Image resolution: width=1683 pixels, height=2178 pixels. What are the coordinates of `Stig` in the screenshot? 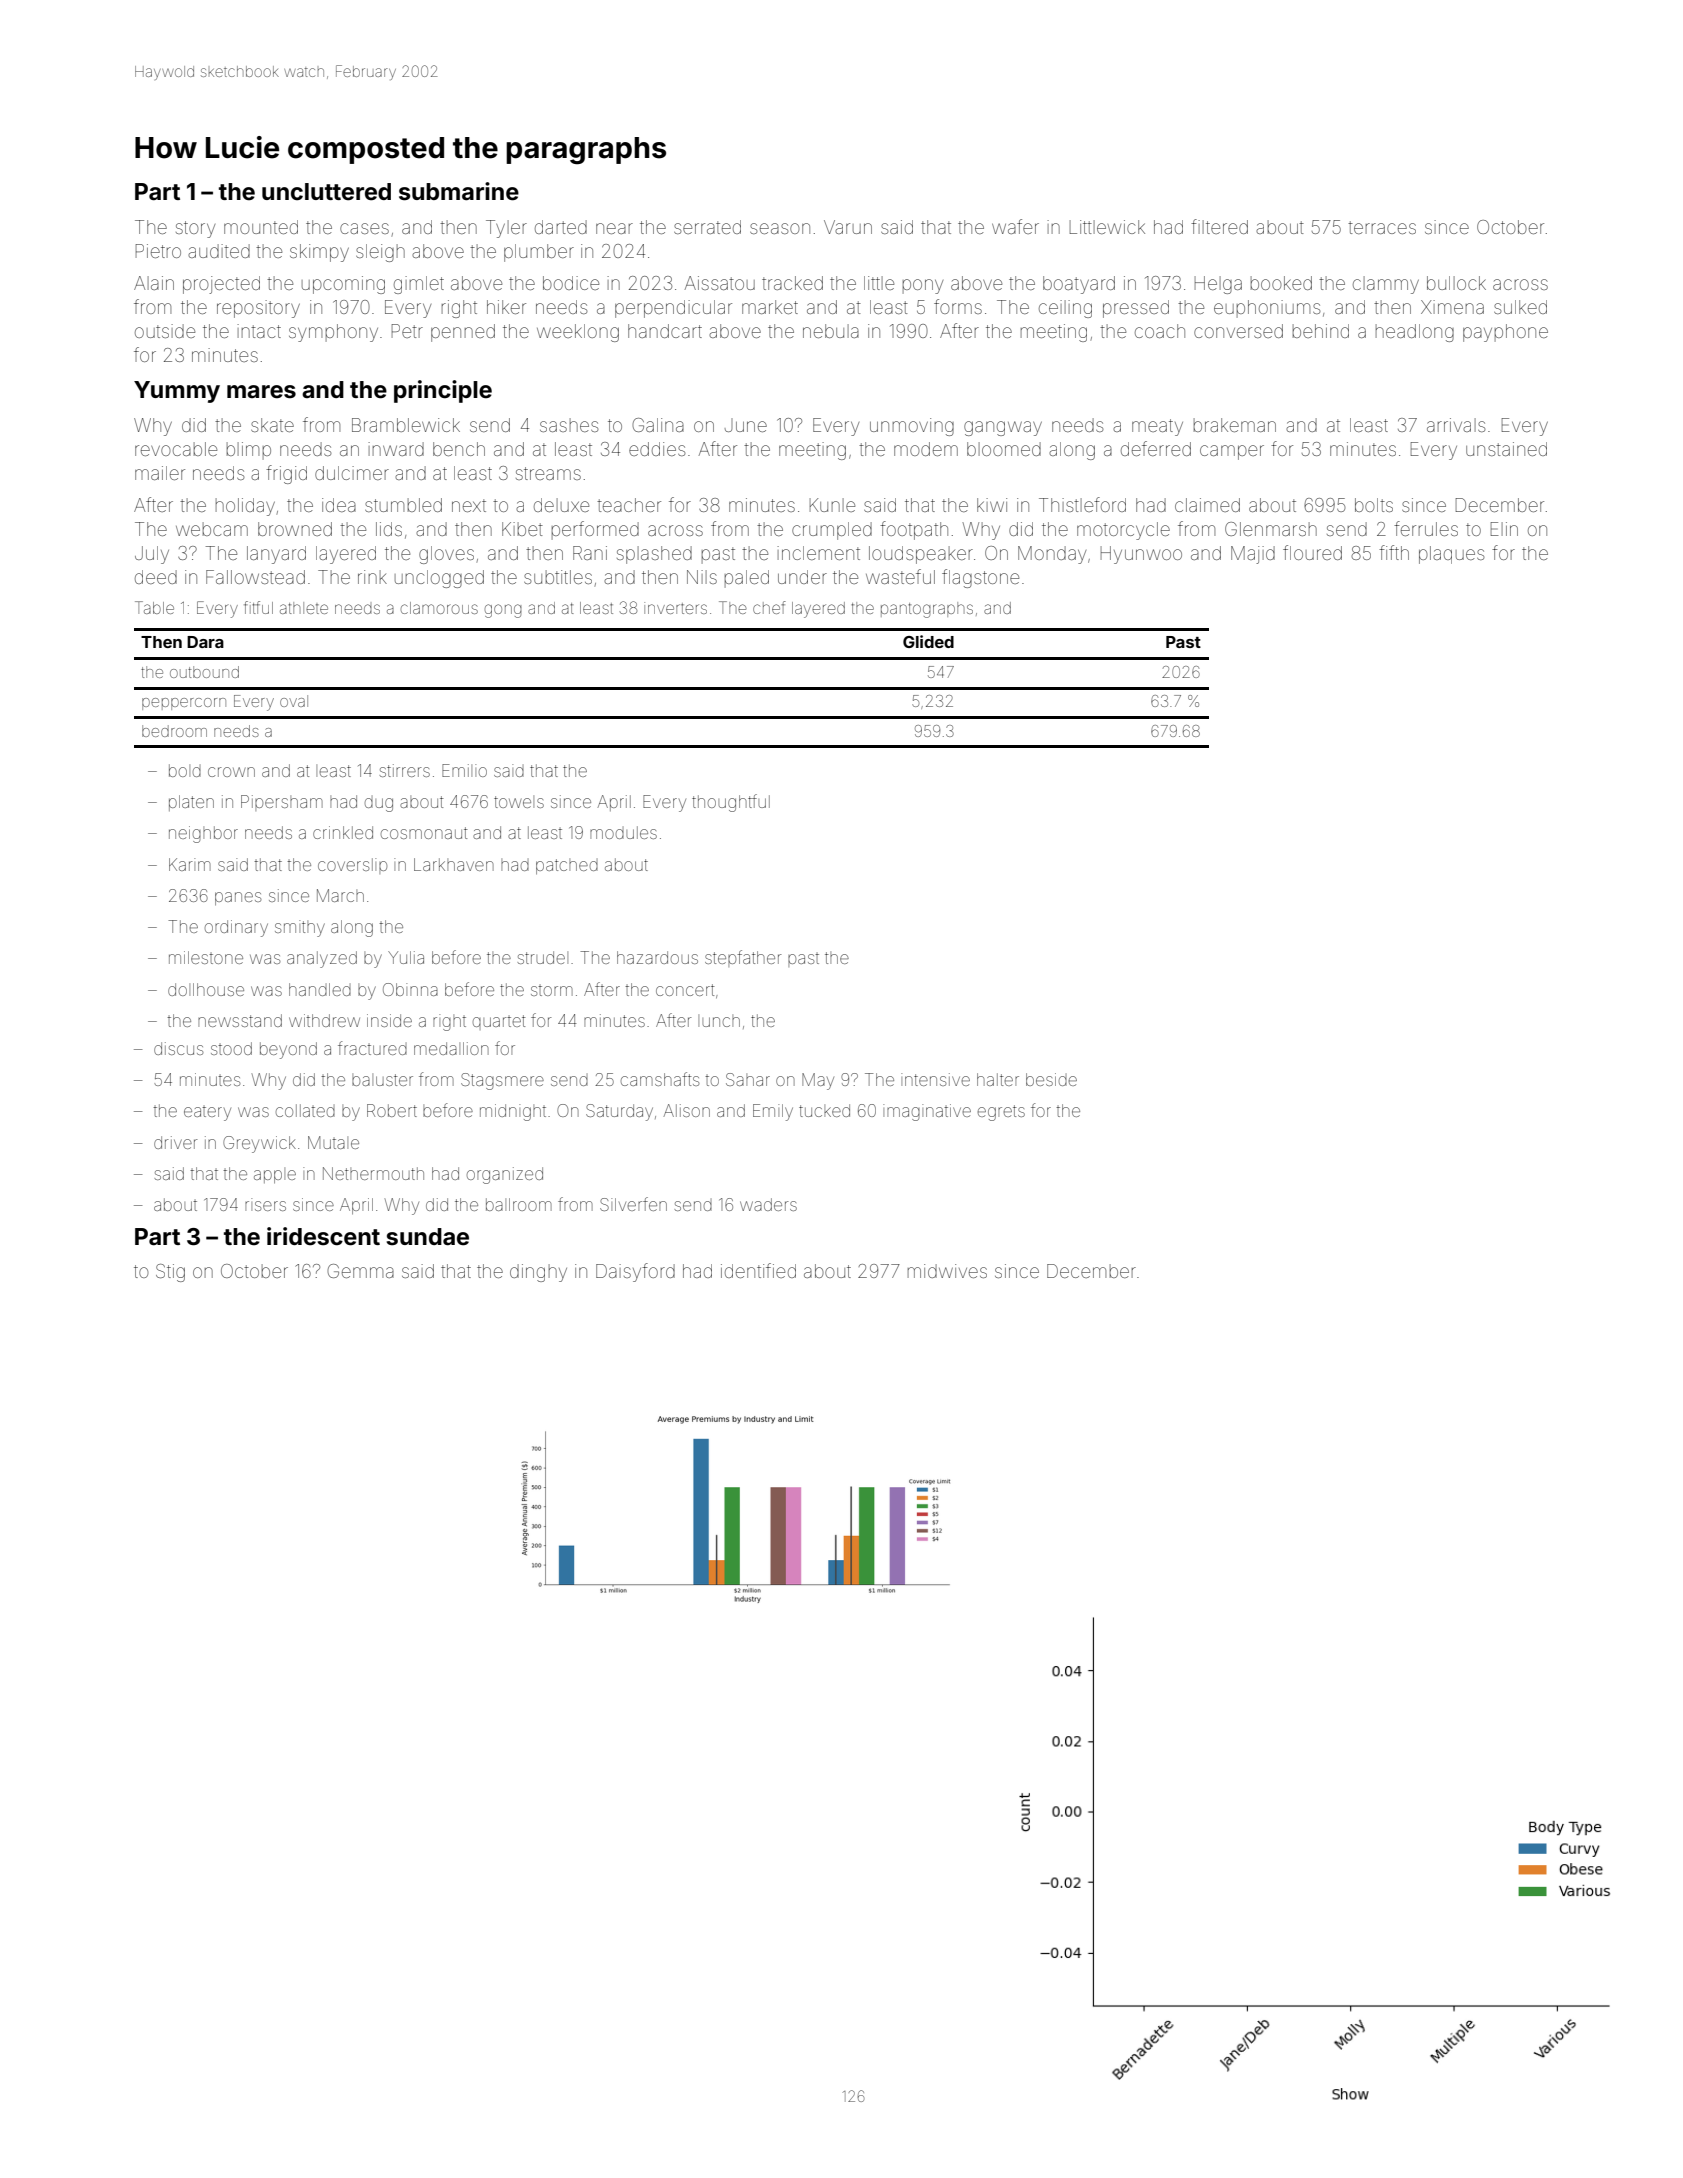 It's located at (170, 1273).
